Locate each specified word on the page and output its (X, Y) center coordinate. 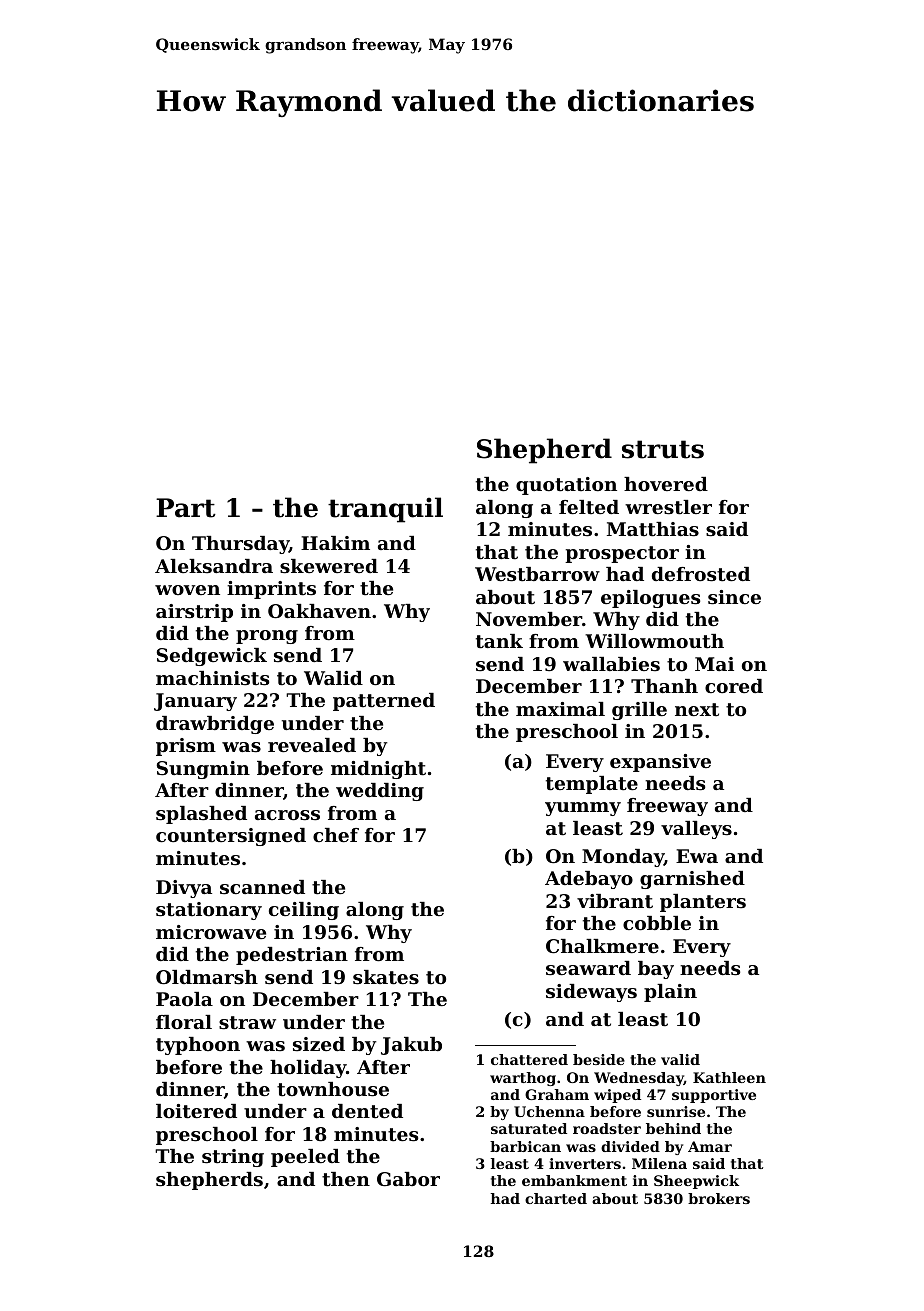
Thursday (240, 545)
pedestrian (292, 956)
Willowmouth (654, 641)
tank (499, 641)
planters (703, 903)
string (233, 1158)
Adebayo (589, 880)
